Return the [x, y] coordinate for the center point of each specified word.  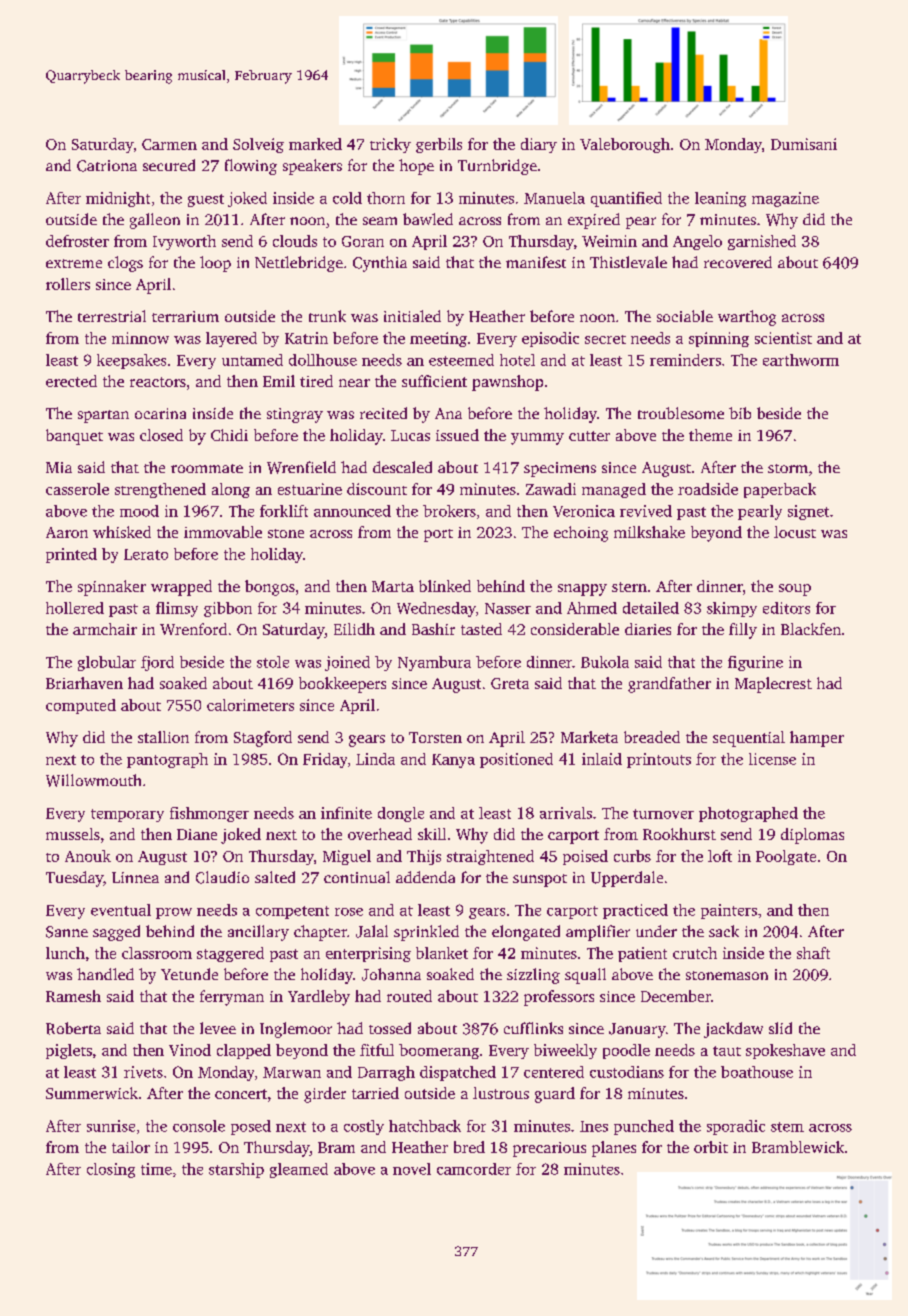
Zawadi [551, 489]
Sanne [67, 932]
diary [539, 145]
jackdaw [733, 1030]
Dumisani [804, 144]
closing [111, 1170]
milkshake [649, 532]
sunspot [540, 880]
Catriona [107, 166]
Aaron [67, 532]
